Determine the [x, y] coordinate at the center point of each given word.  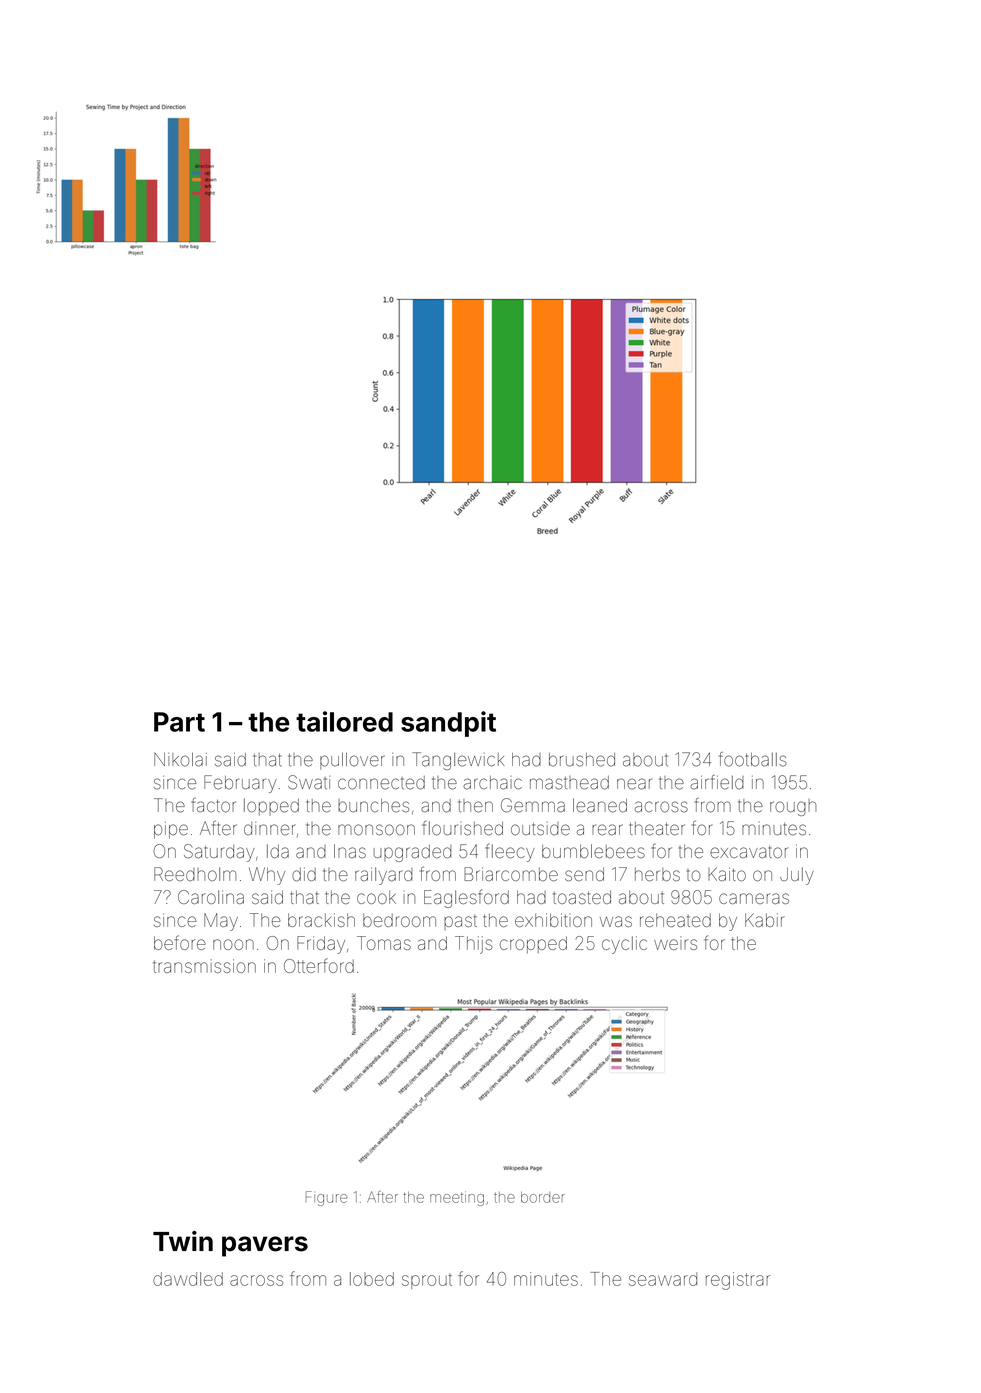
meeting [457, 1198]
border [543, 1197]
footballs [753, 759]
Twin [183, 1241]
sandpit [448, 724]
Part [179, 722]
